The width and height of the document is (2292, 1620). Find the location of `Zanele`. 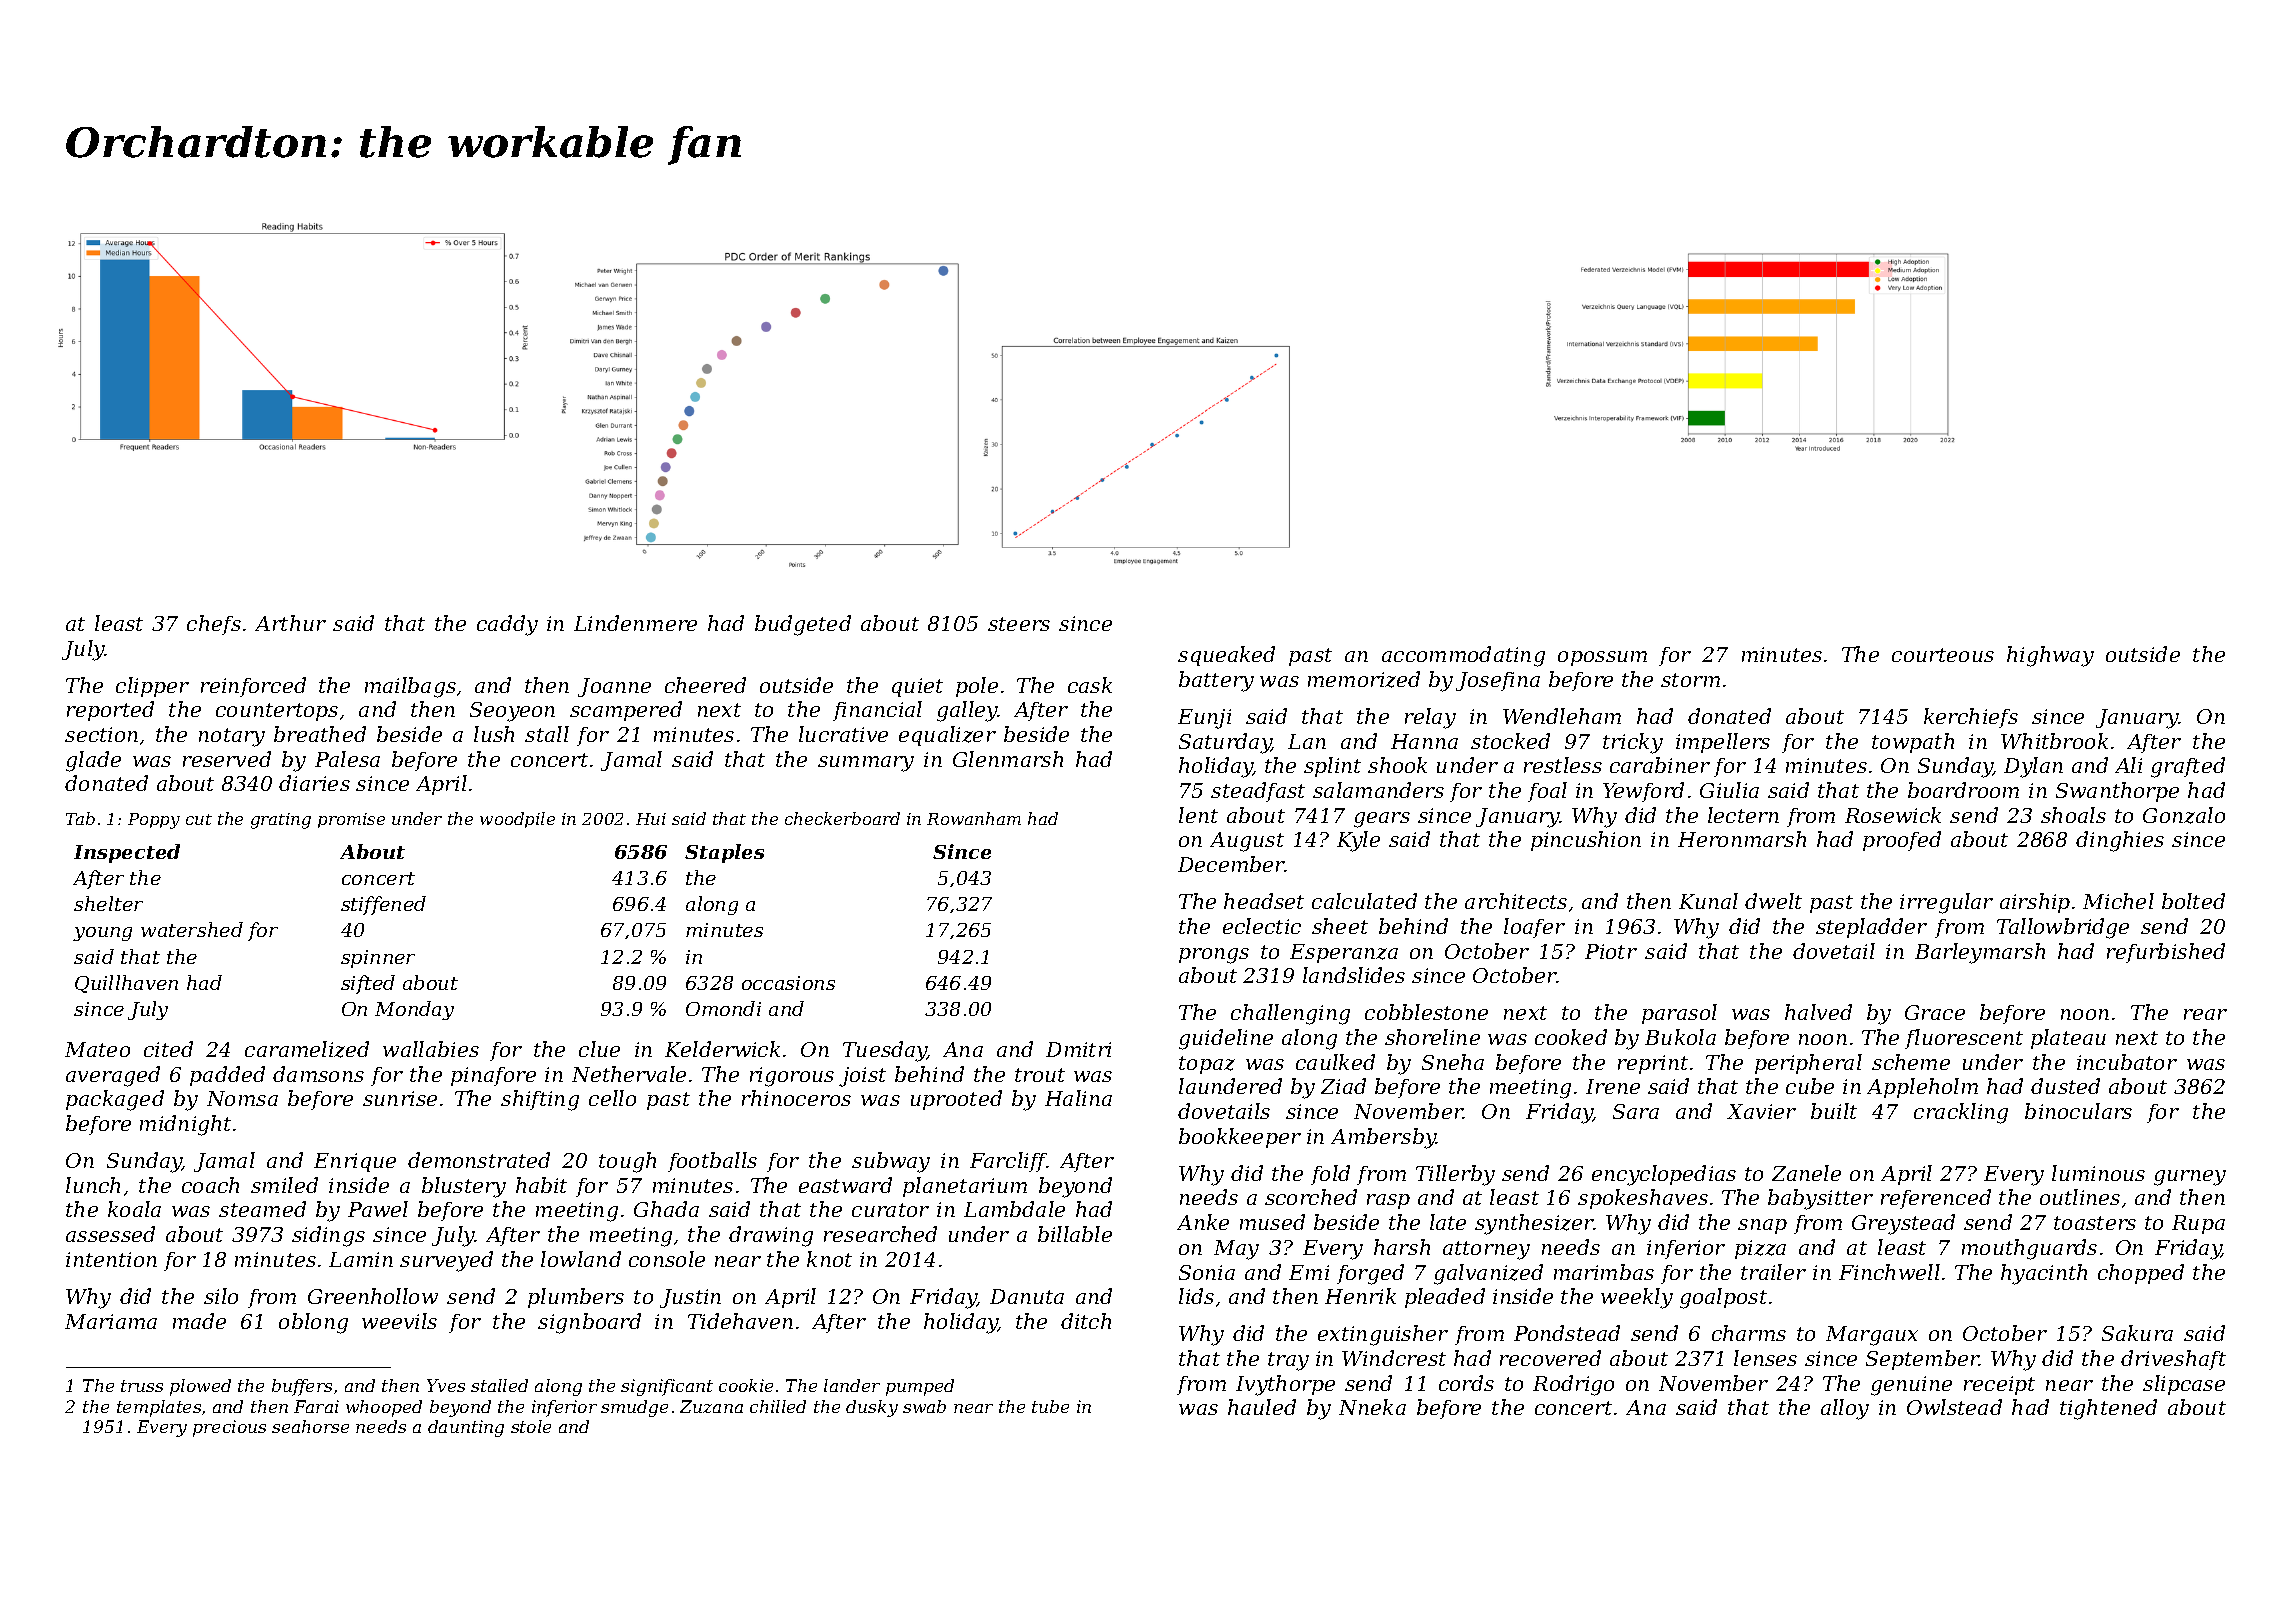

Zanele is located at coordinates (1806, 1173).
